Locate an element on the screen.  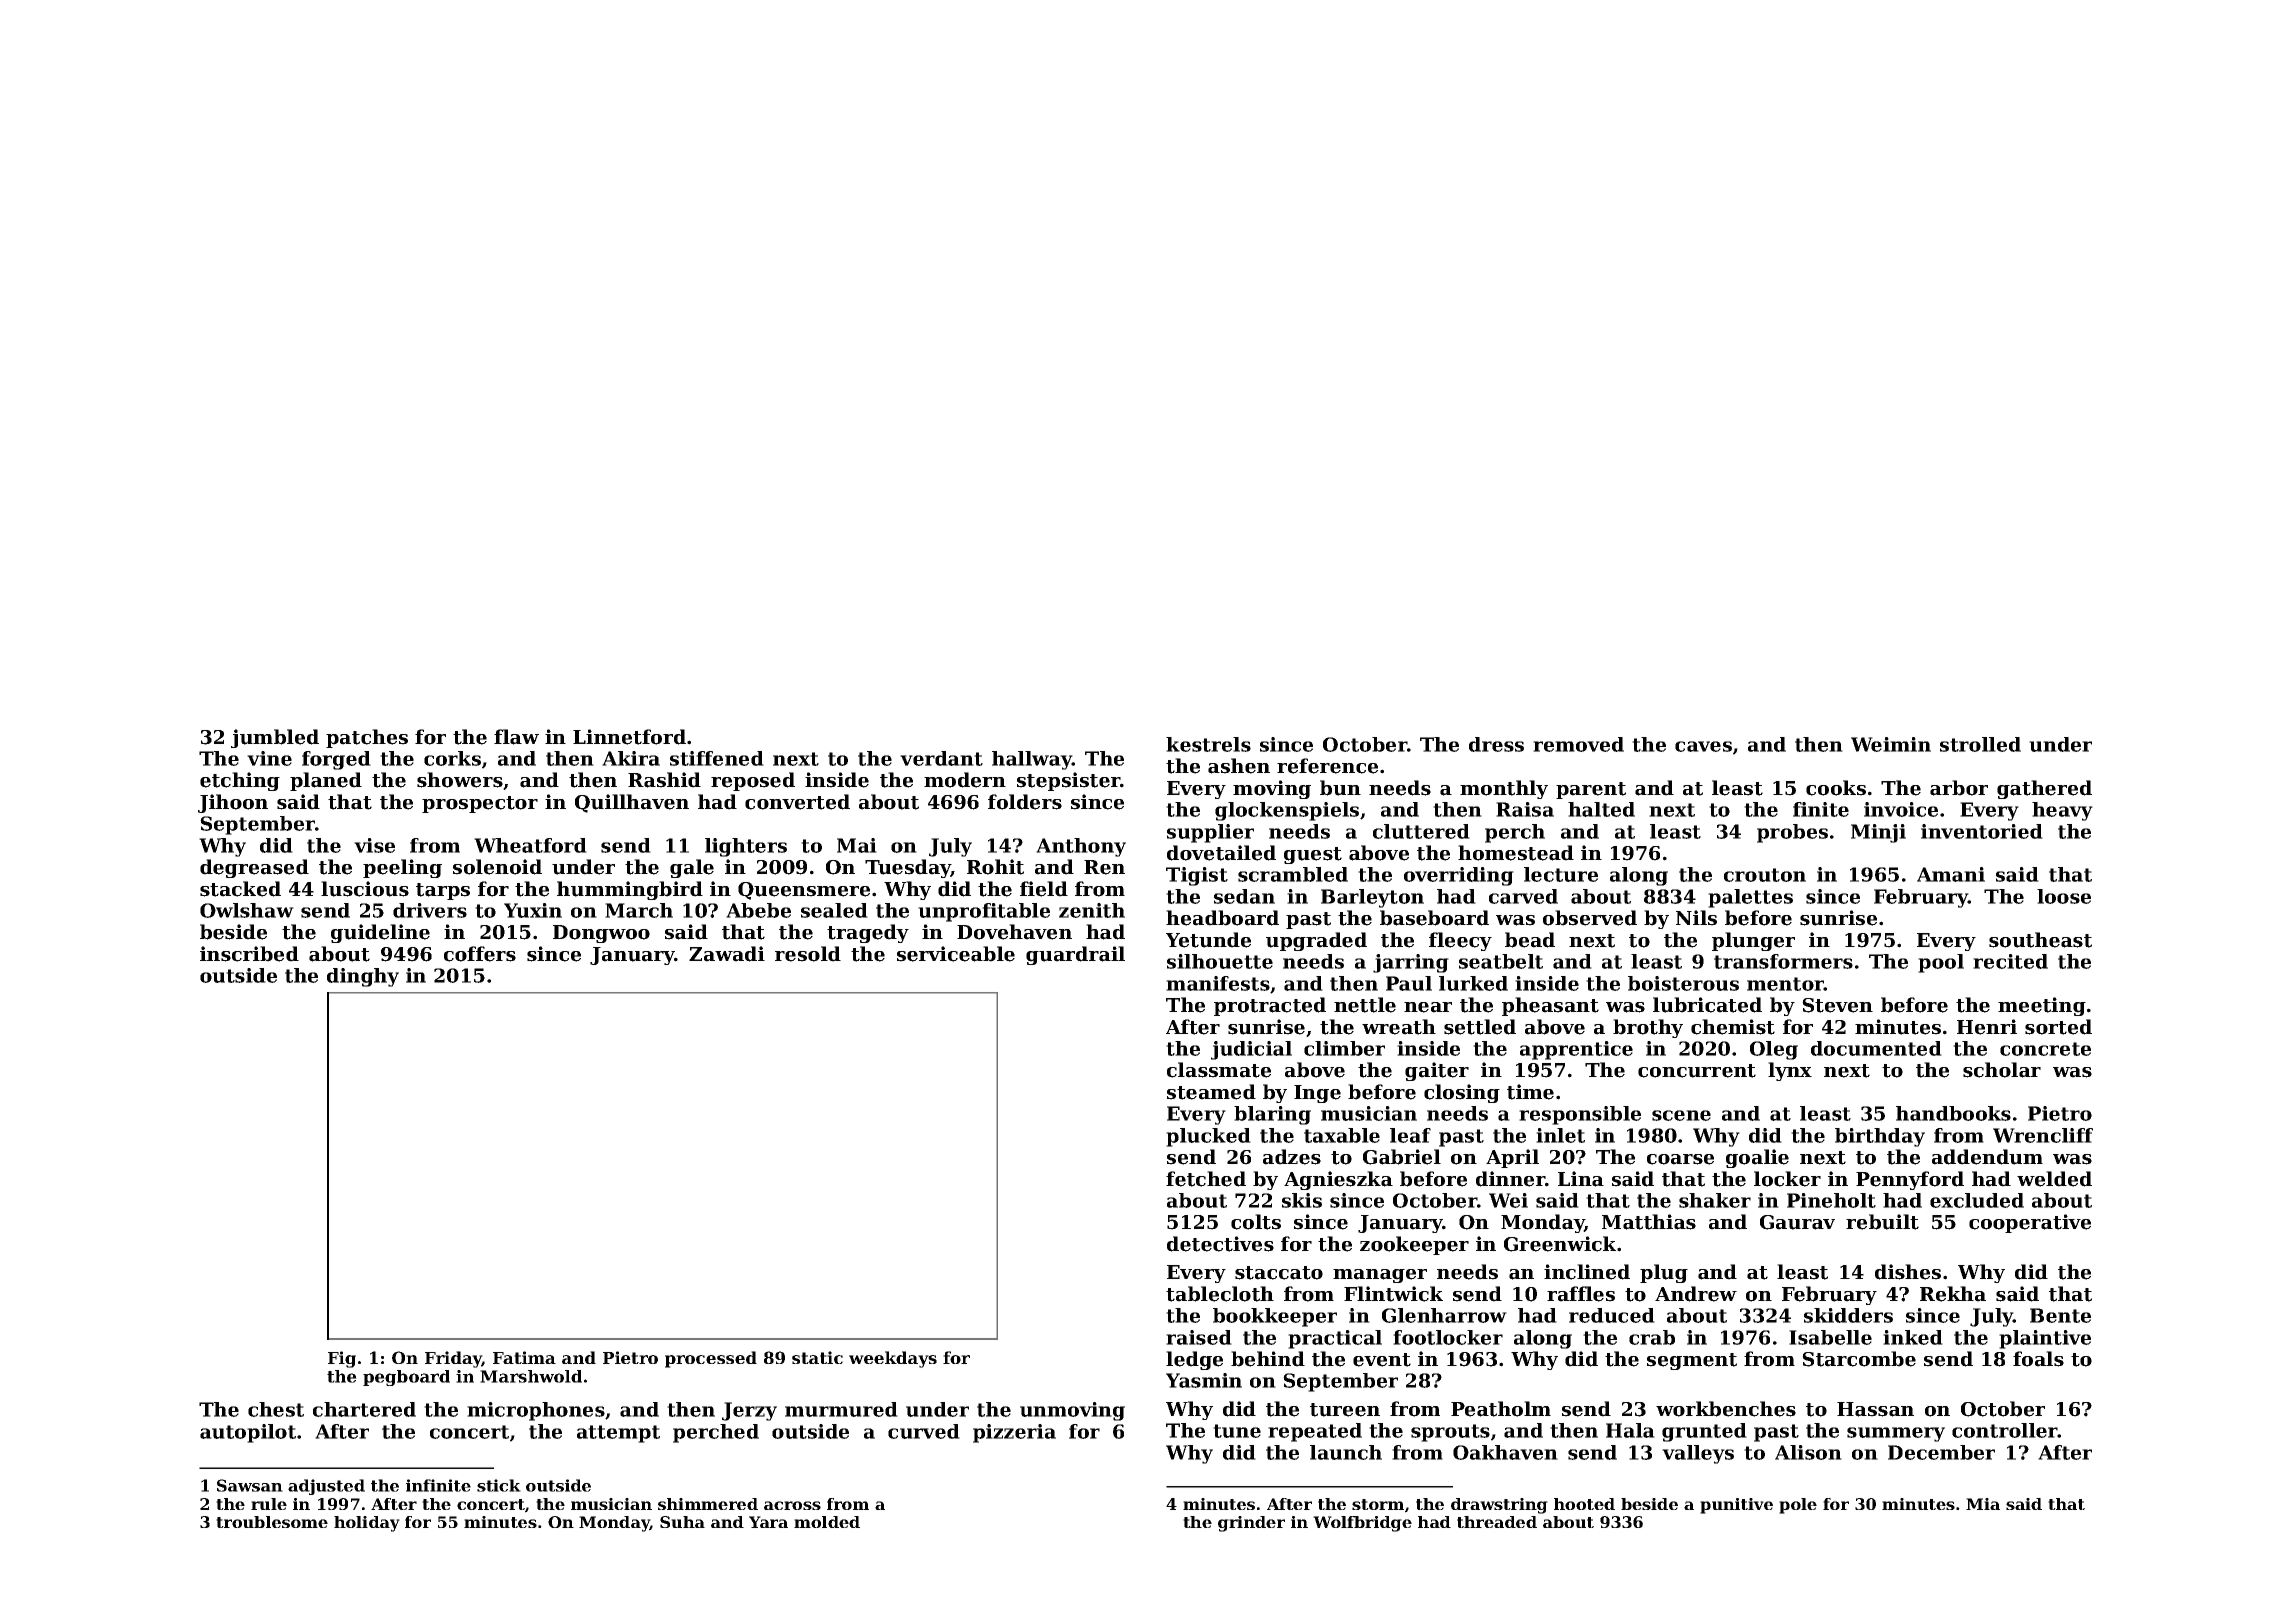
dress is located at coordinates (1496, 744).
